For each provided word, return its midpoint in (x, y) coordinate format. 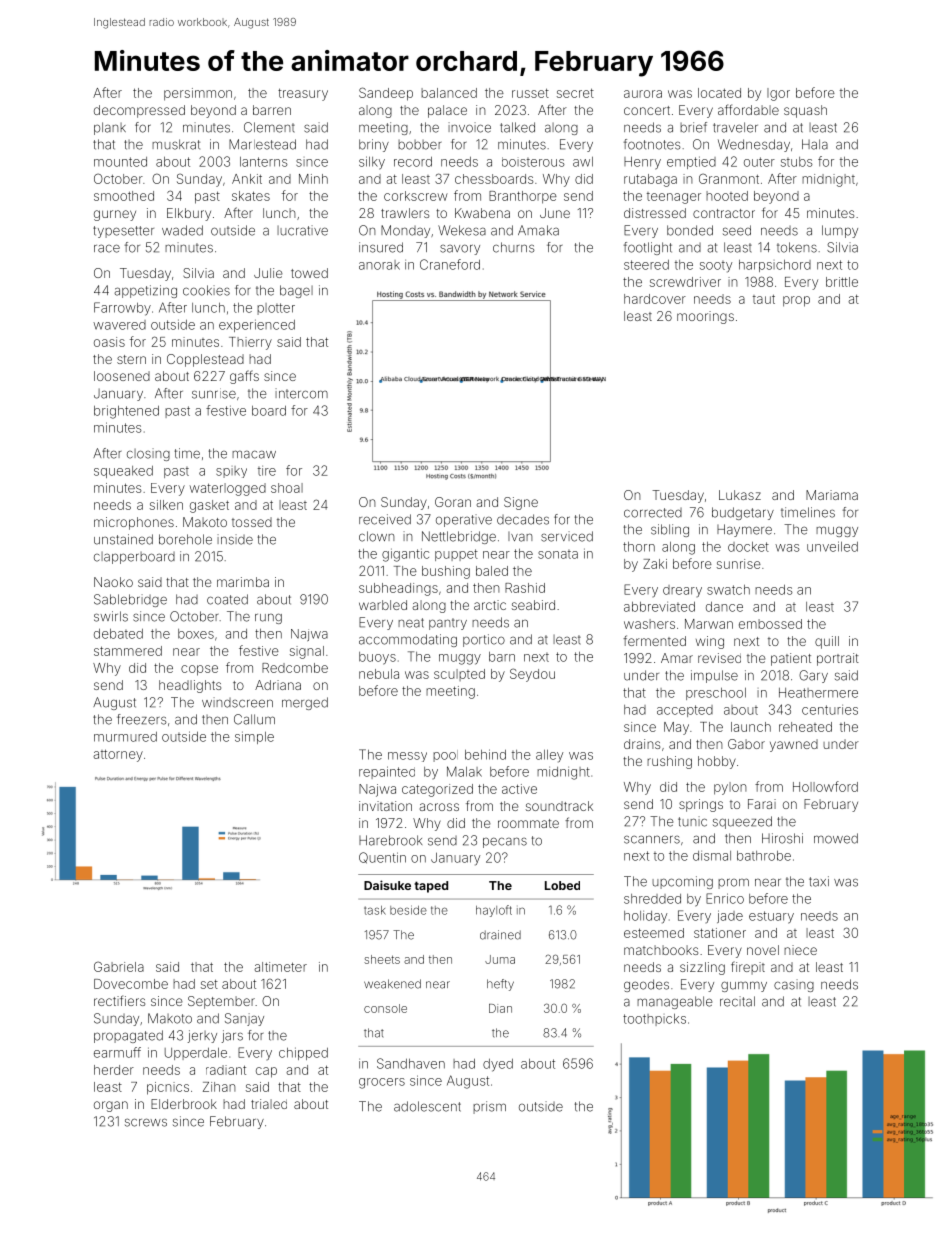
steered (646, 265)
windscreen (237, 702)
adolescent (427, 1106)
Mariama (832, 495)
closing (148, 454)
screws (146, 1122)
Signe (521, 503)
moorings (705, 317)
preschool (716, 694)
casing (794, 985)
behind (485, 754)
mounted (120, 162)
